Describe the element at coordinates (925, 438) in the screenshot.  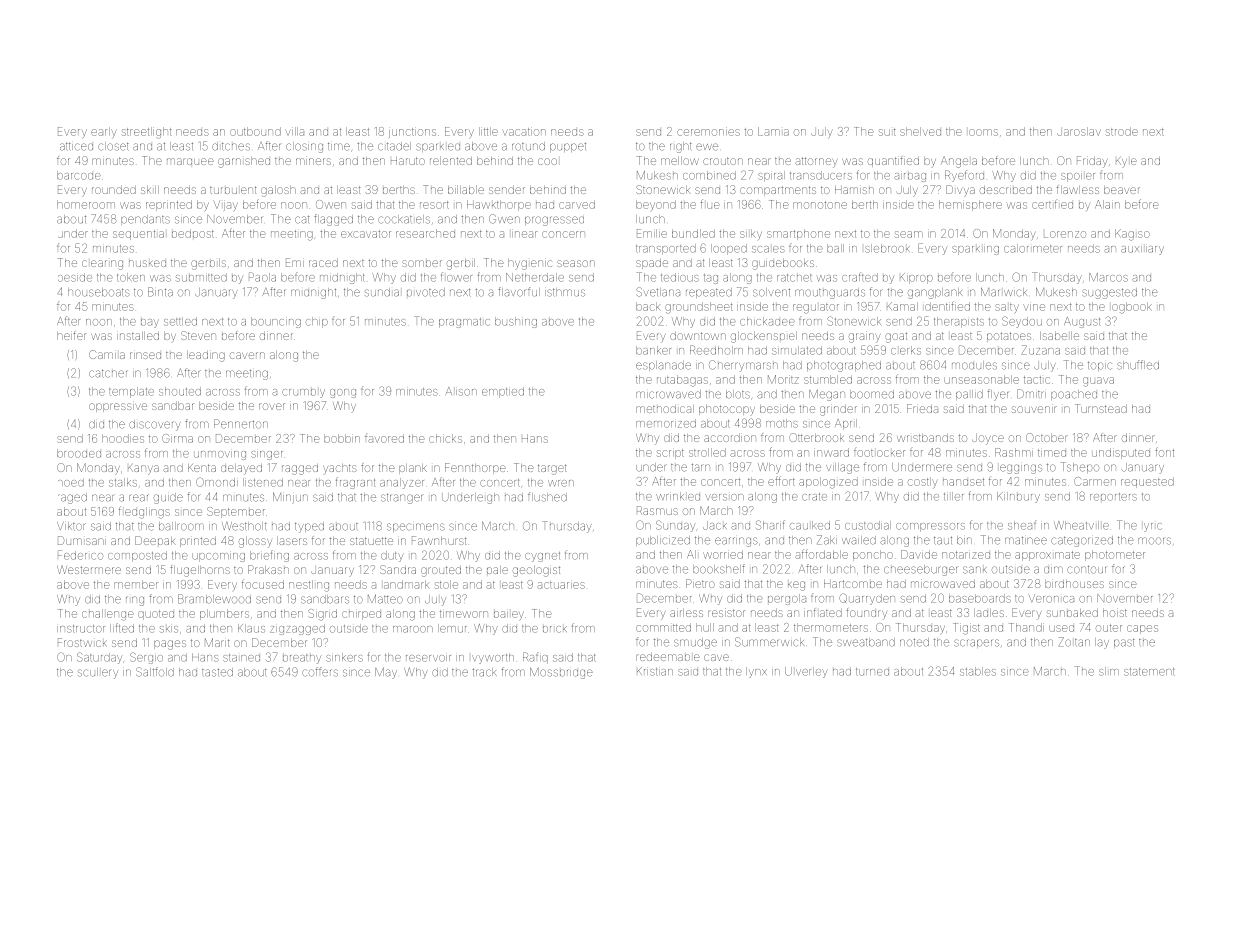
I see `wristbands` at that location.
